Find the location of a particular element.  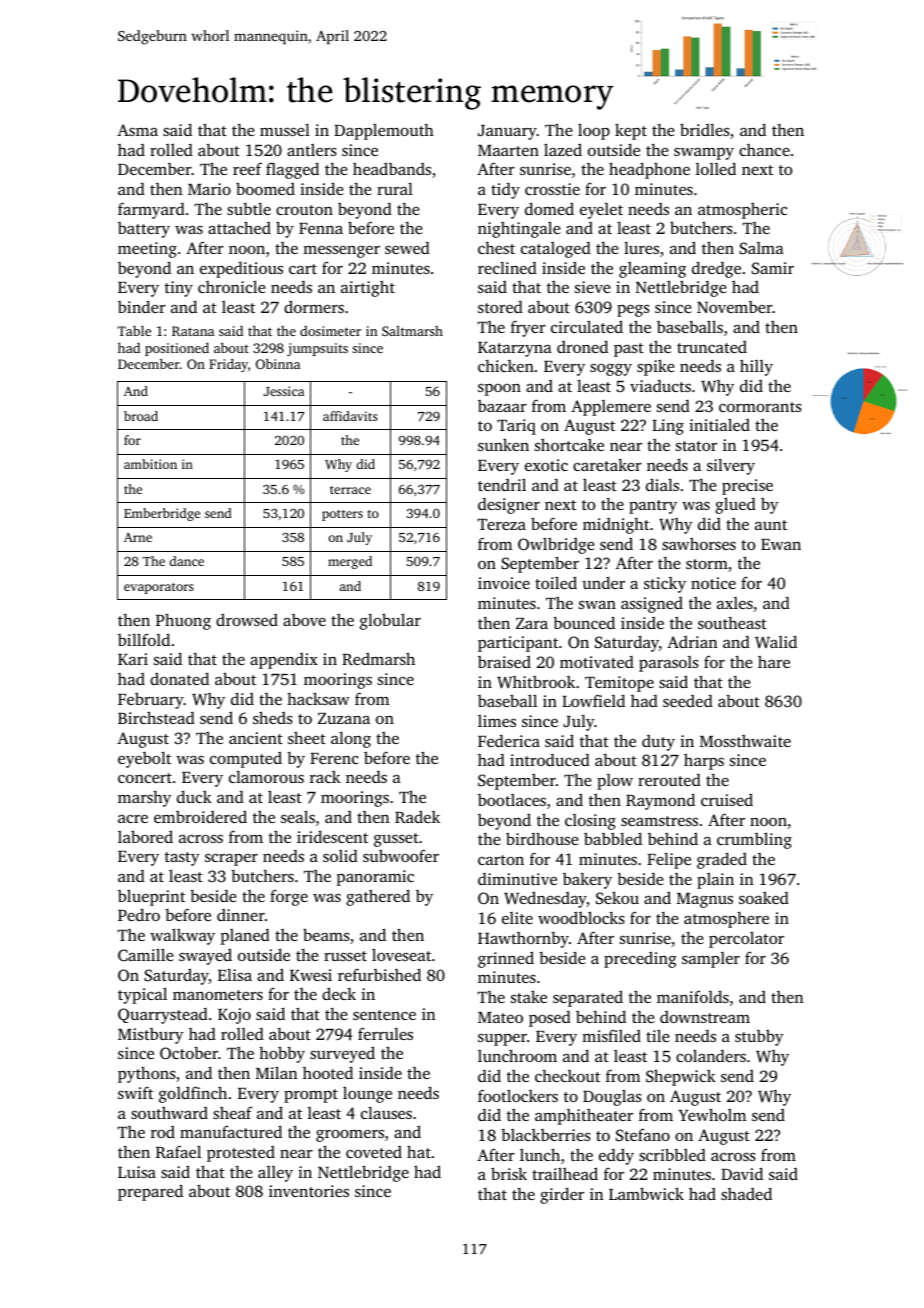

notice is located at coordinates (713, 583).
